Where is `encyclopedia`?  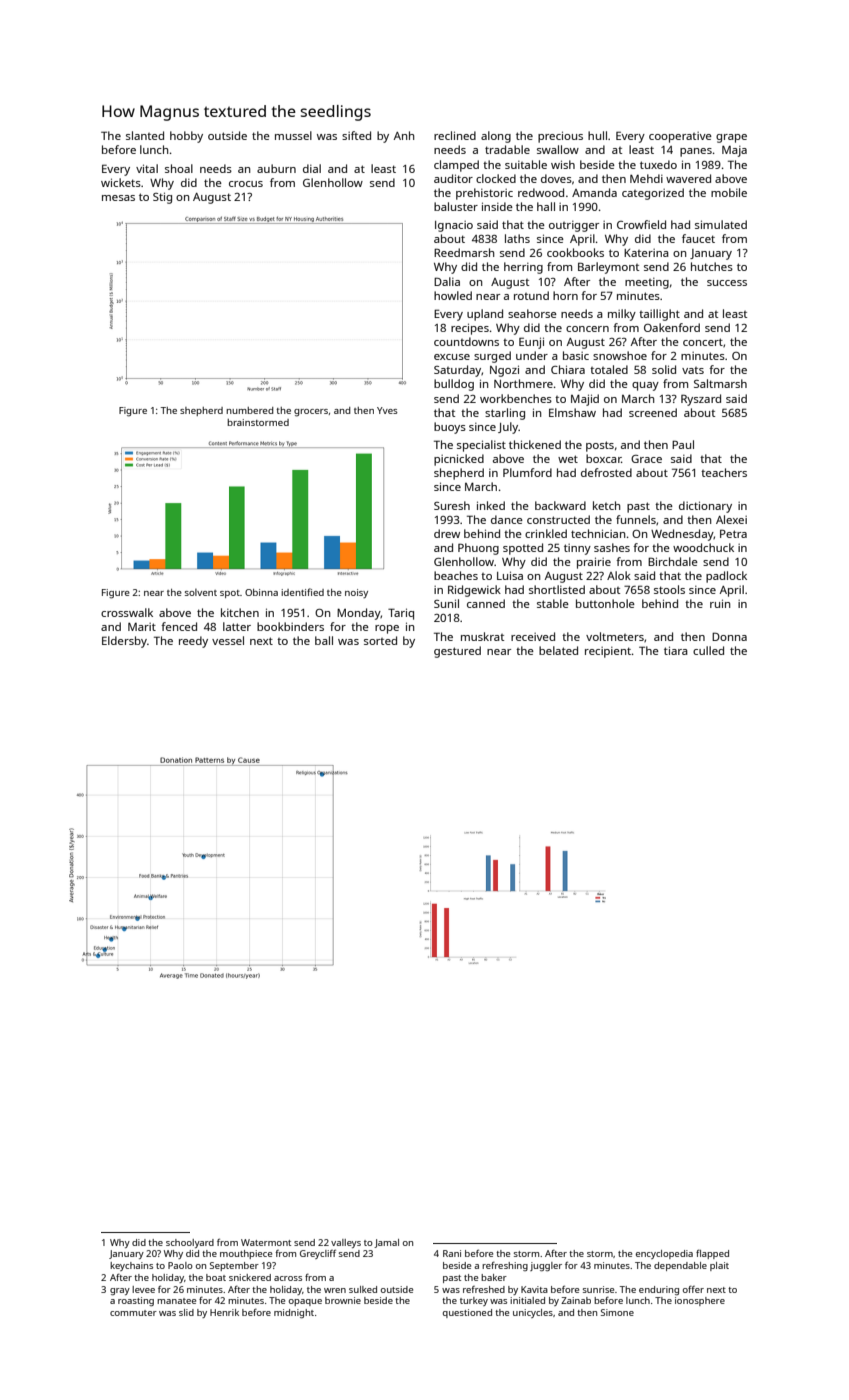
encyclopedia is located at coordinates (664, 1254).
